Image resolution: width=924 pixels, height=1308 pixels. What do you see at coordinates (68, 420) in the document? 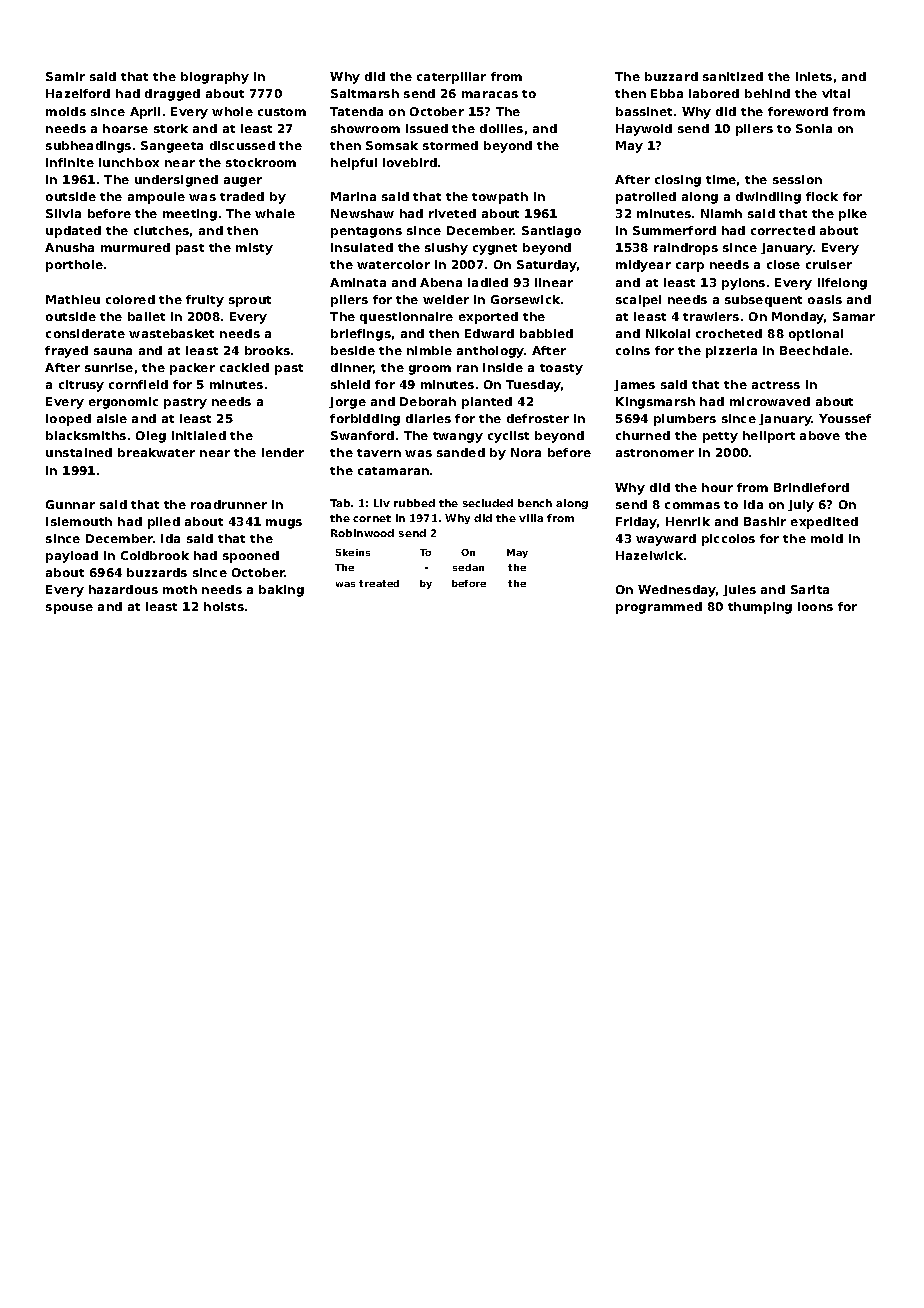
I see `looped` at bounding box center [68, 420].
